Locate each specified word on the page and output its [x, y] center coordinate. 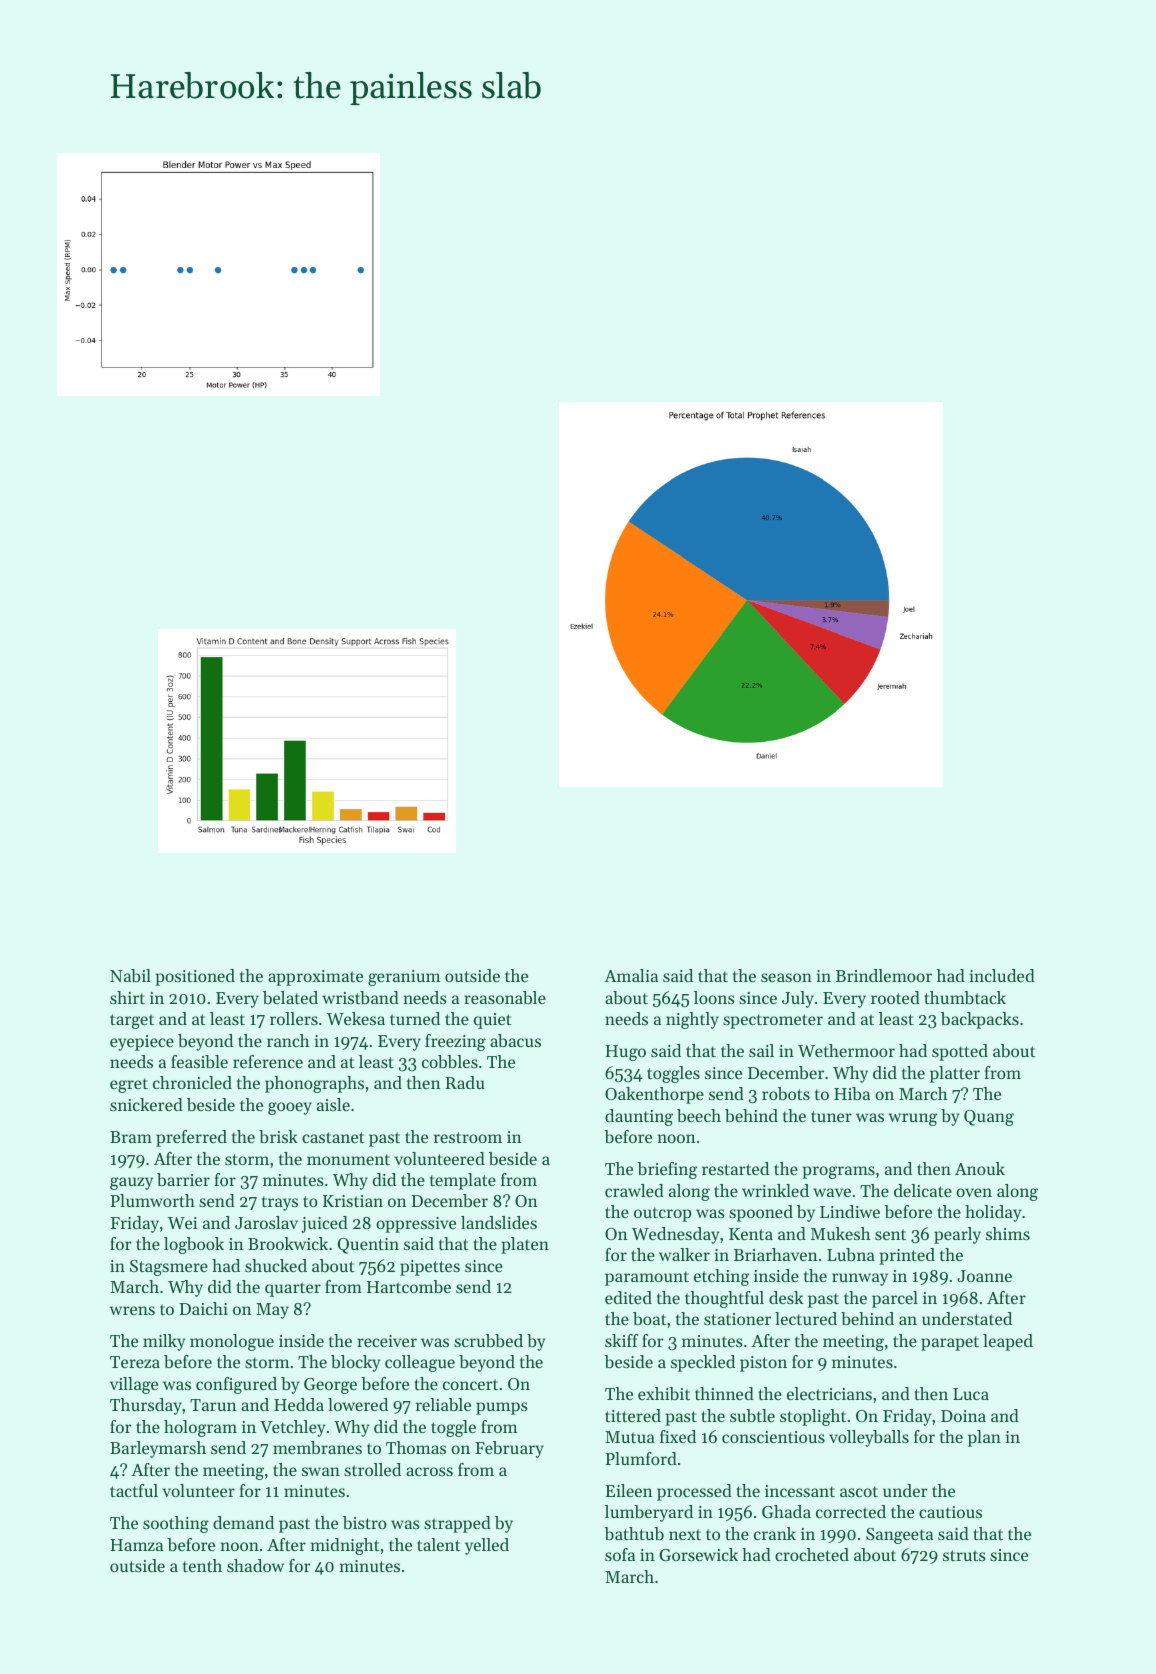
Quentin [368, 1246]
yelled [487, 1546]
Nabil [130, 975]
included [1002, 975]
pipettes [430, 1268]
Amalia [631, 975]
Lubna [851, 1254]
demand [243, 1522]
